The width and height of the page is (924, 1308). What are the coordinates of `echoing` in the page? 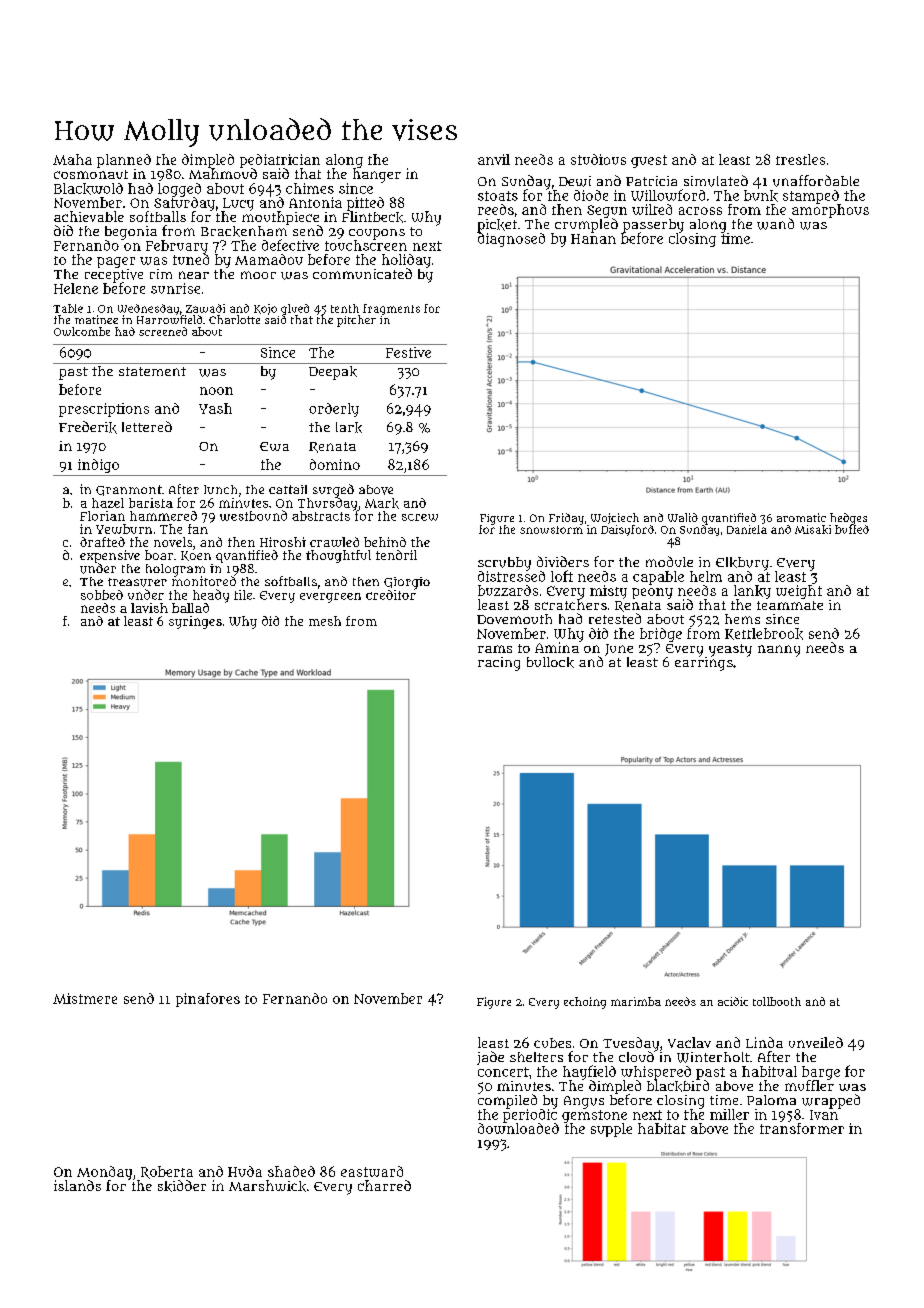 It's located at (585, 1003).
